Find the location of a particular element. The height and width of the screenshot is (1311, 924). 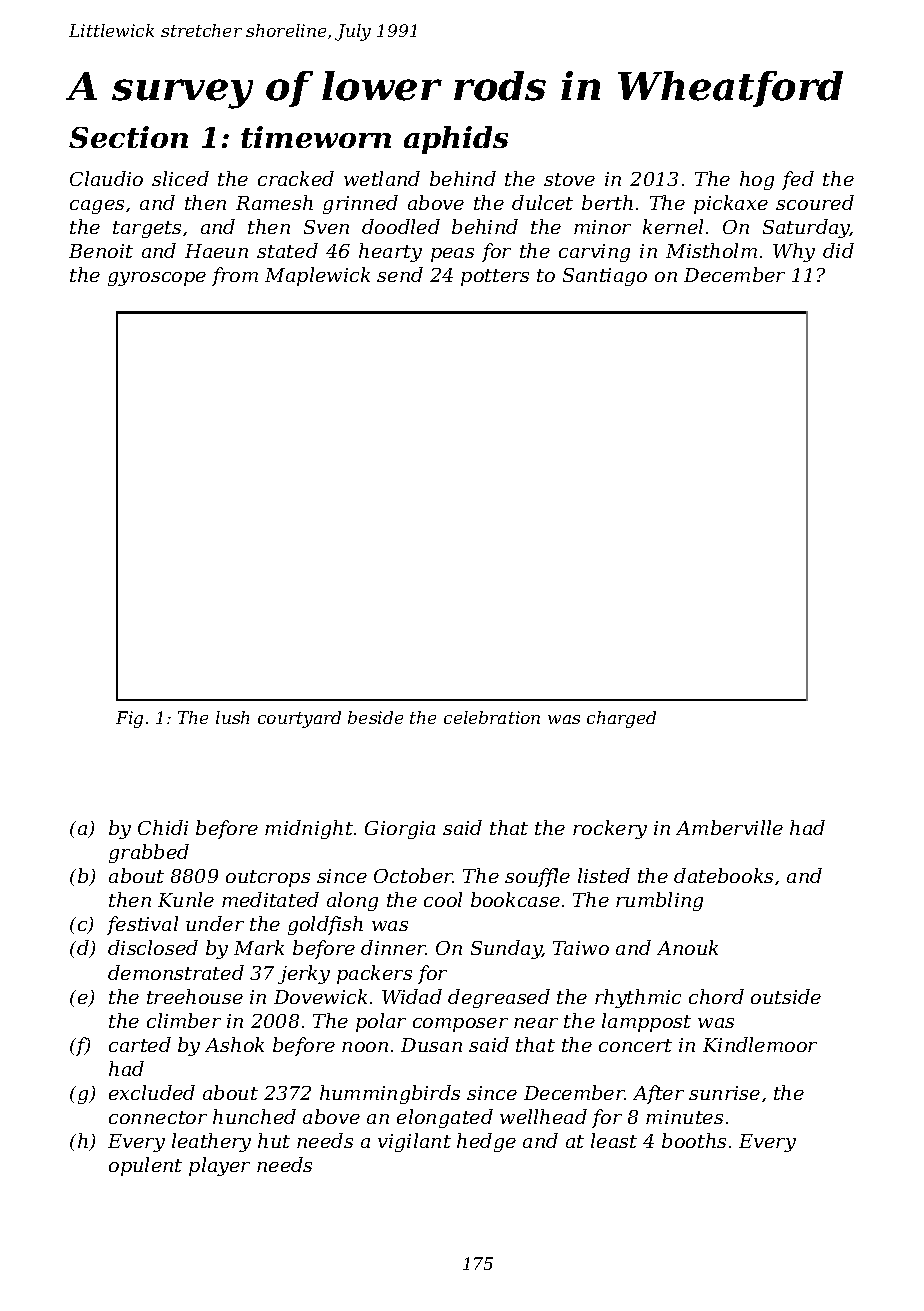

fed is located at coordinates (798, 180).
